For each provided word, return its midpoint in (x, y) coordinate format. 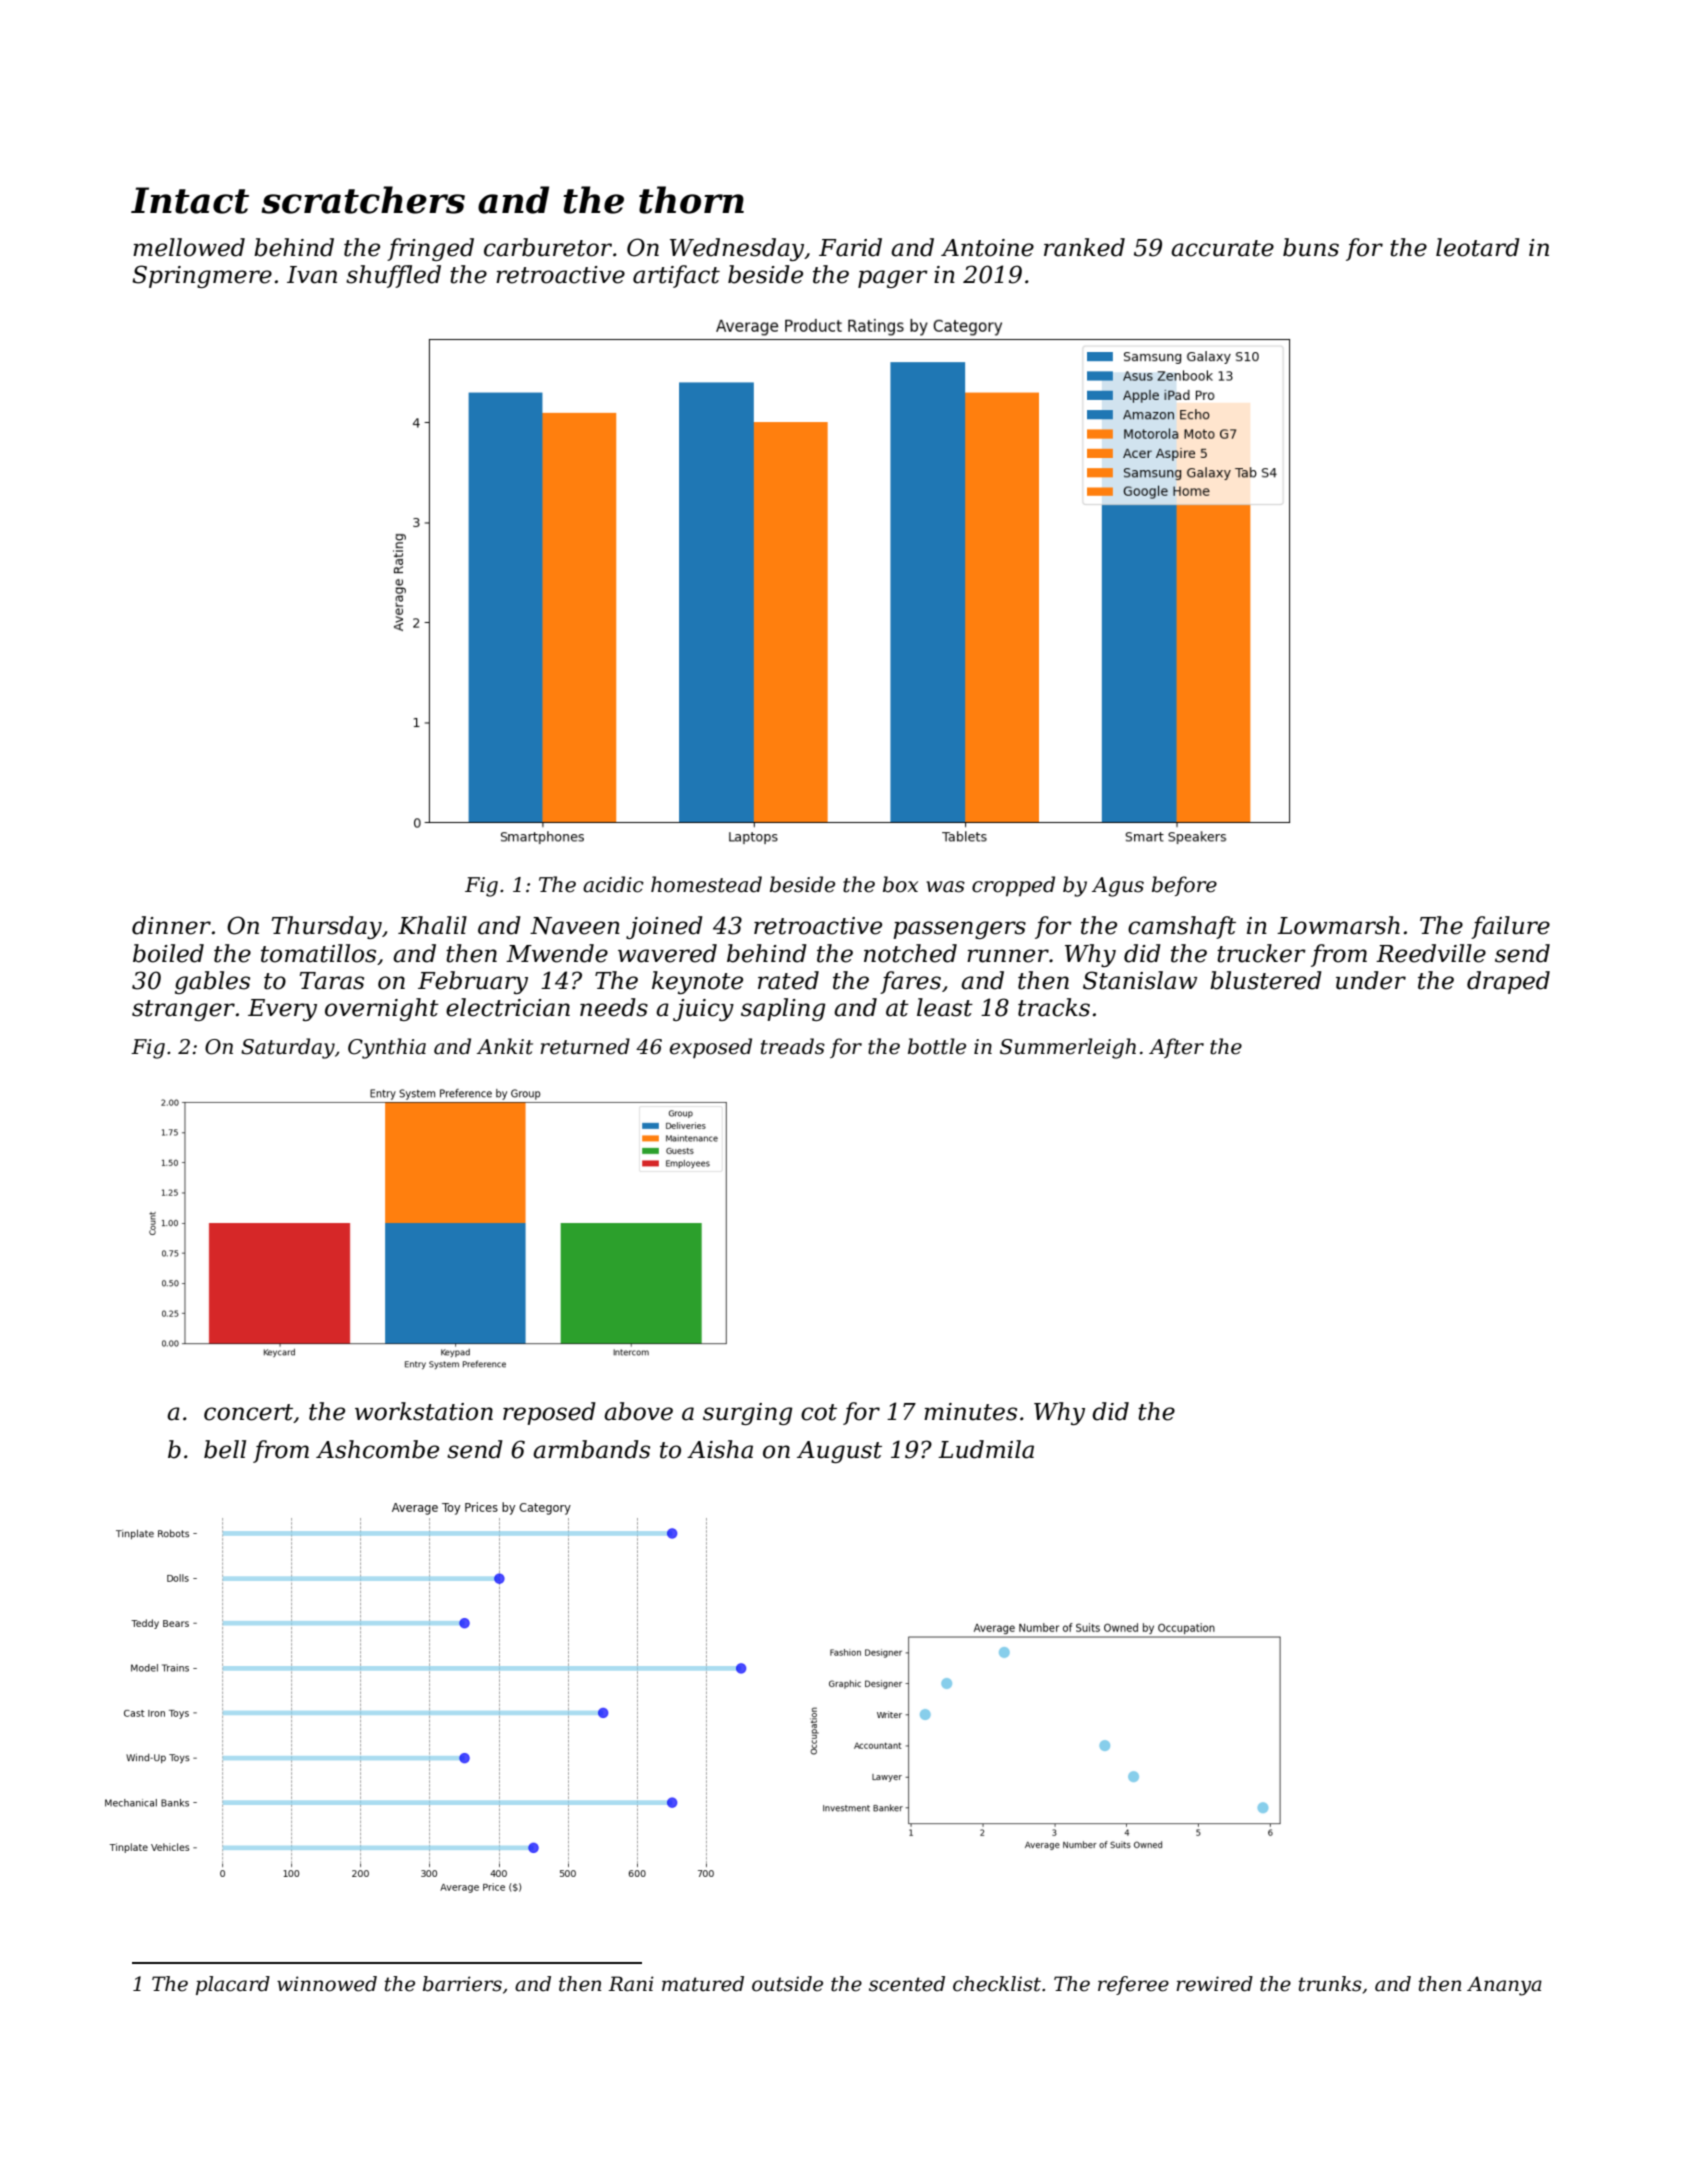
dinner (171, 925)
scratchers (363, 200)
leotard (1478, 247)
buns (1311, 247)
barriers (462, 1984)
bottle (937, 1046)
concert (249, 1413)
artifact (676, 276)
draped (1508, 982)
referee (1133, 1985)
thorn (691, 200)
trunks (1330, 1984)
